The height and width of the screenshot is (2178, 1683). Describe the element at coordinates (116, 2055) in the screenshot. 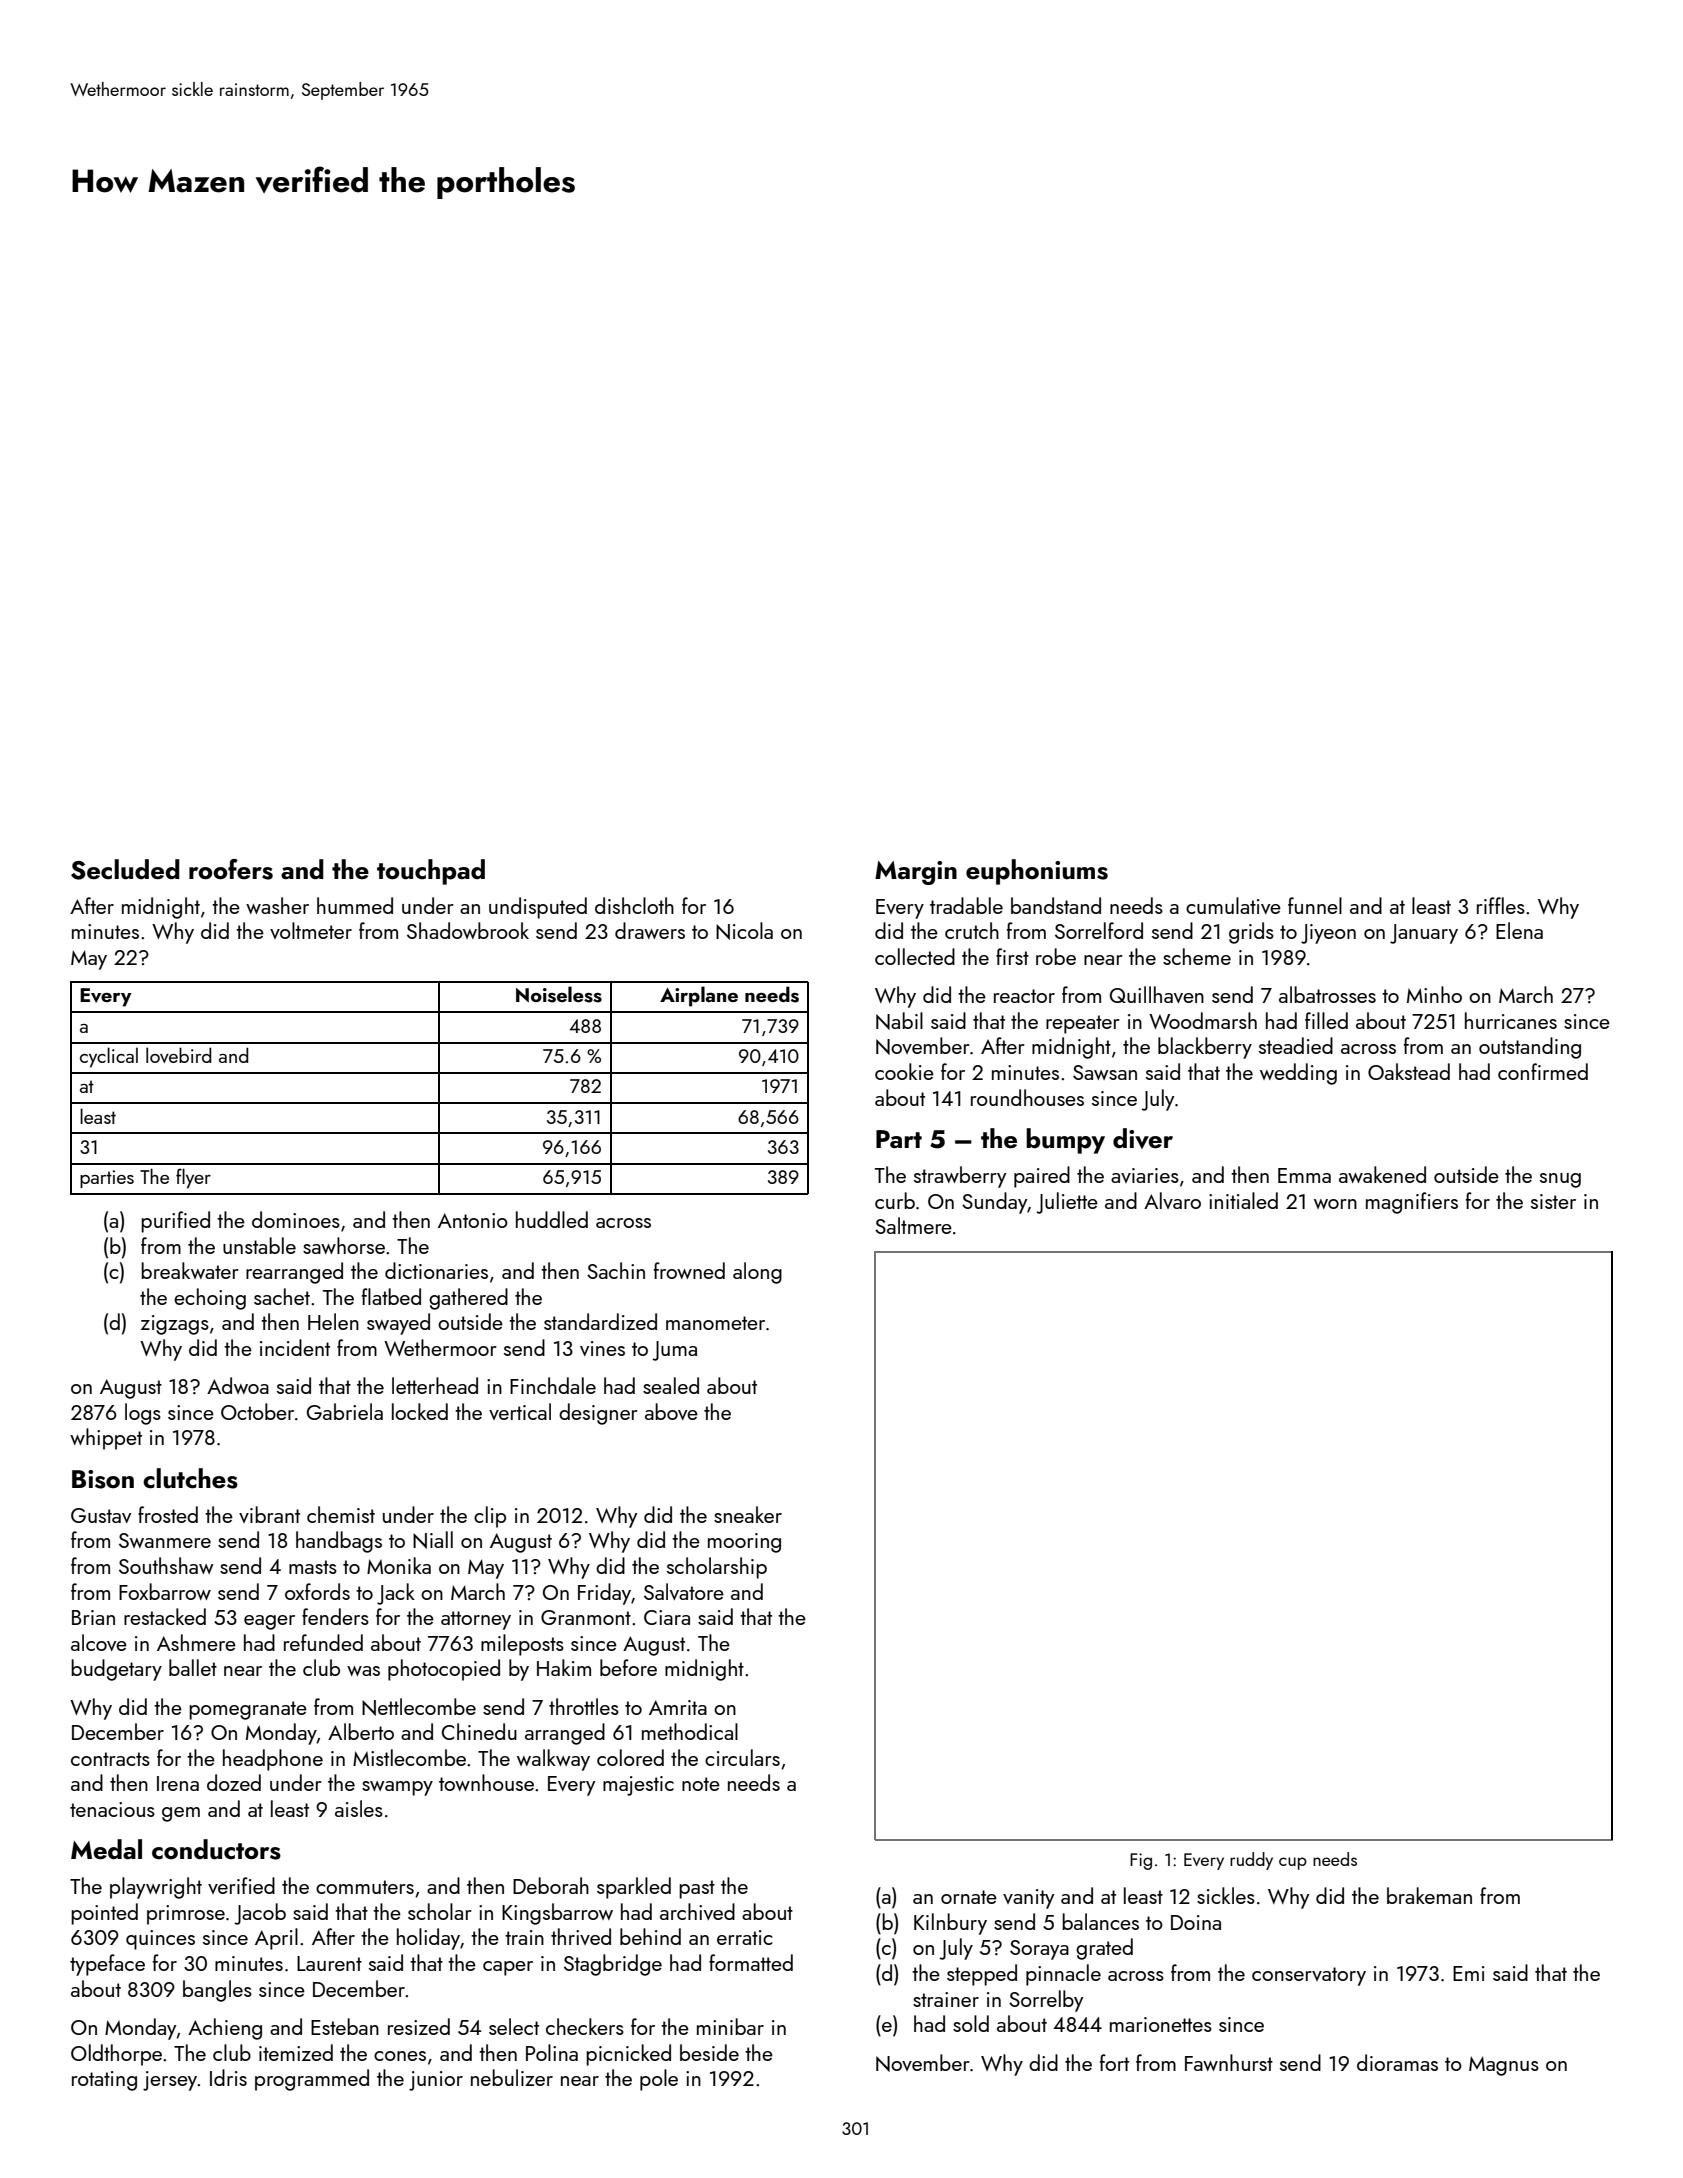

I see `Oldthorpe` at that location.
